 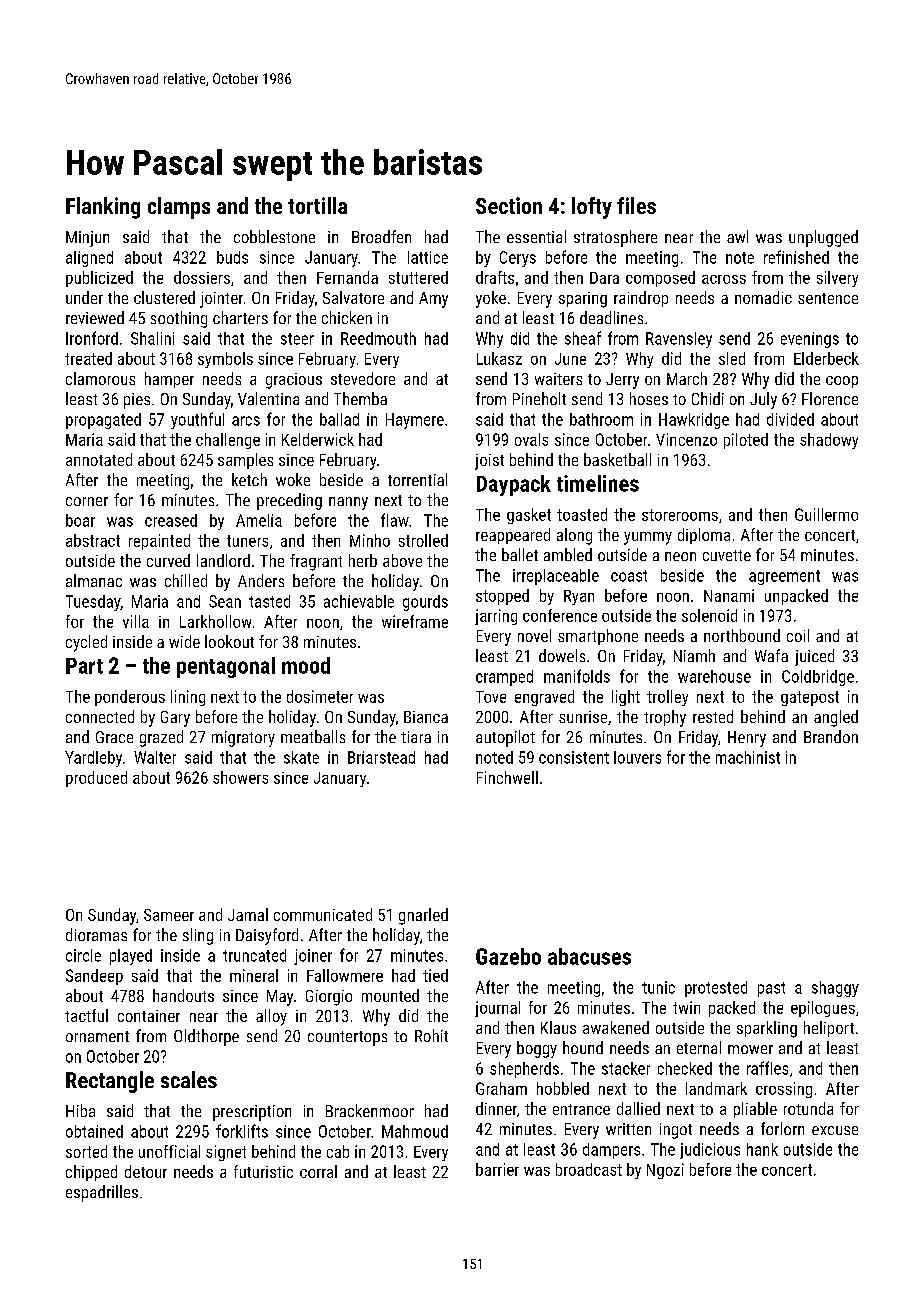 I want to click on clamps, so click(x=179, y=208).
